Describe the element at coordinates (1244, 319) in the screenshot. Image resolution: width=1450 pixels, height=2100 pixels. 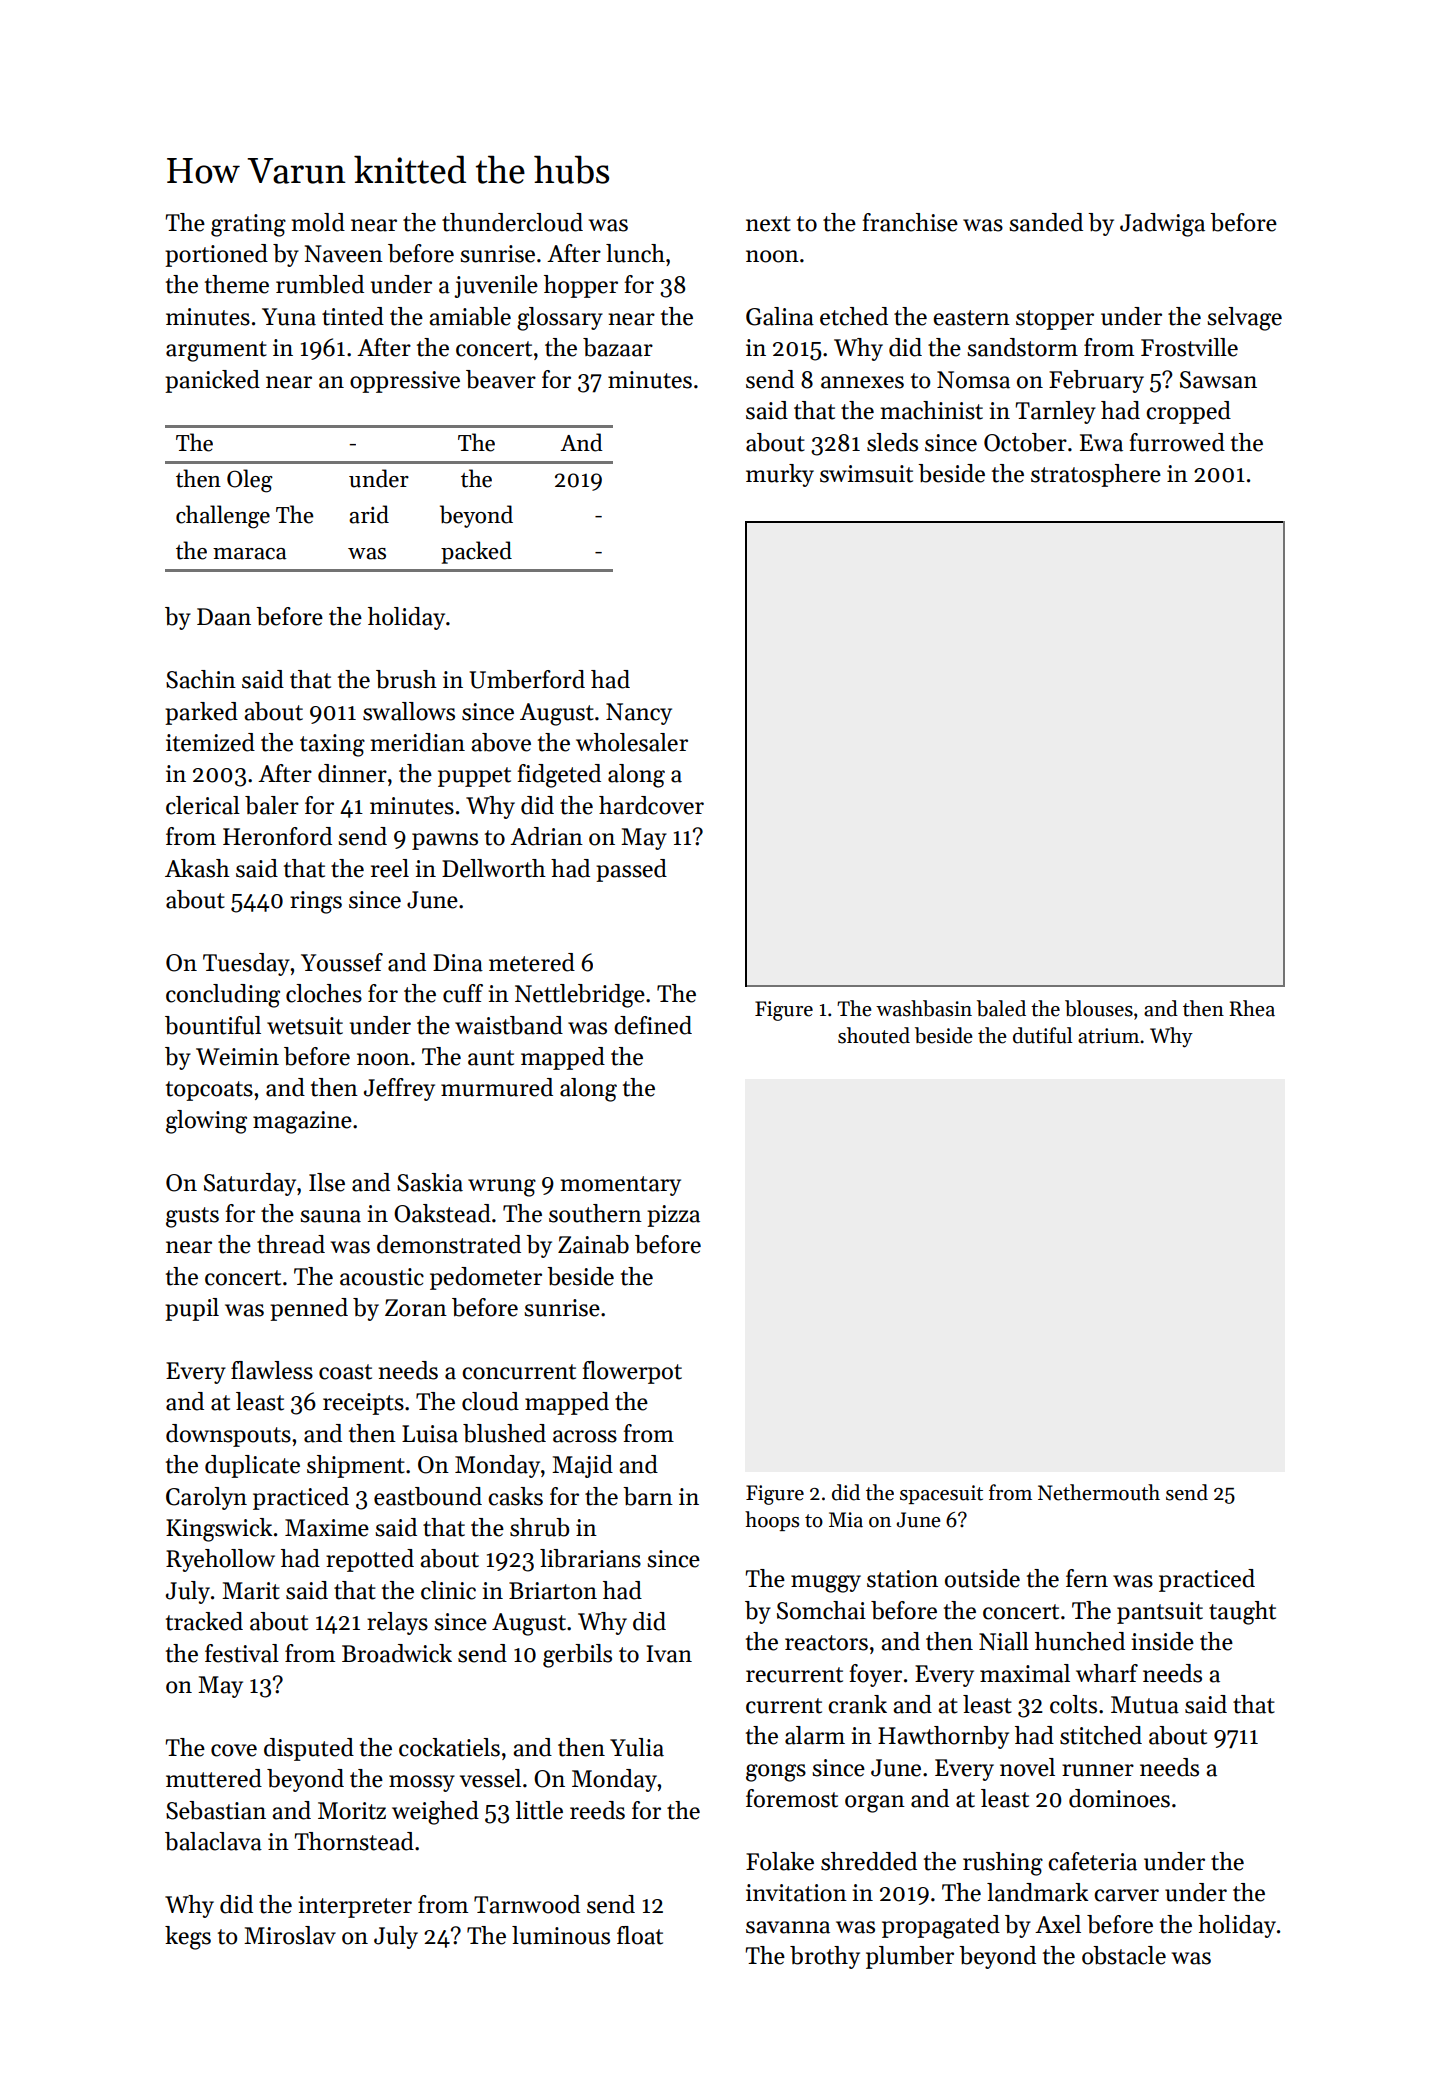
I see `selvage` at that location.
